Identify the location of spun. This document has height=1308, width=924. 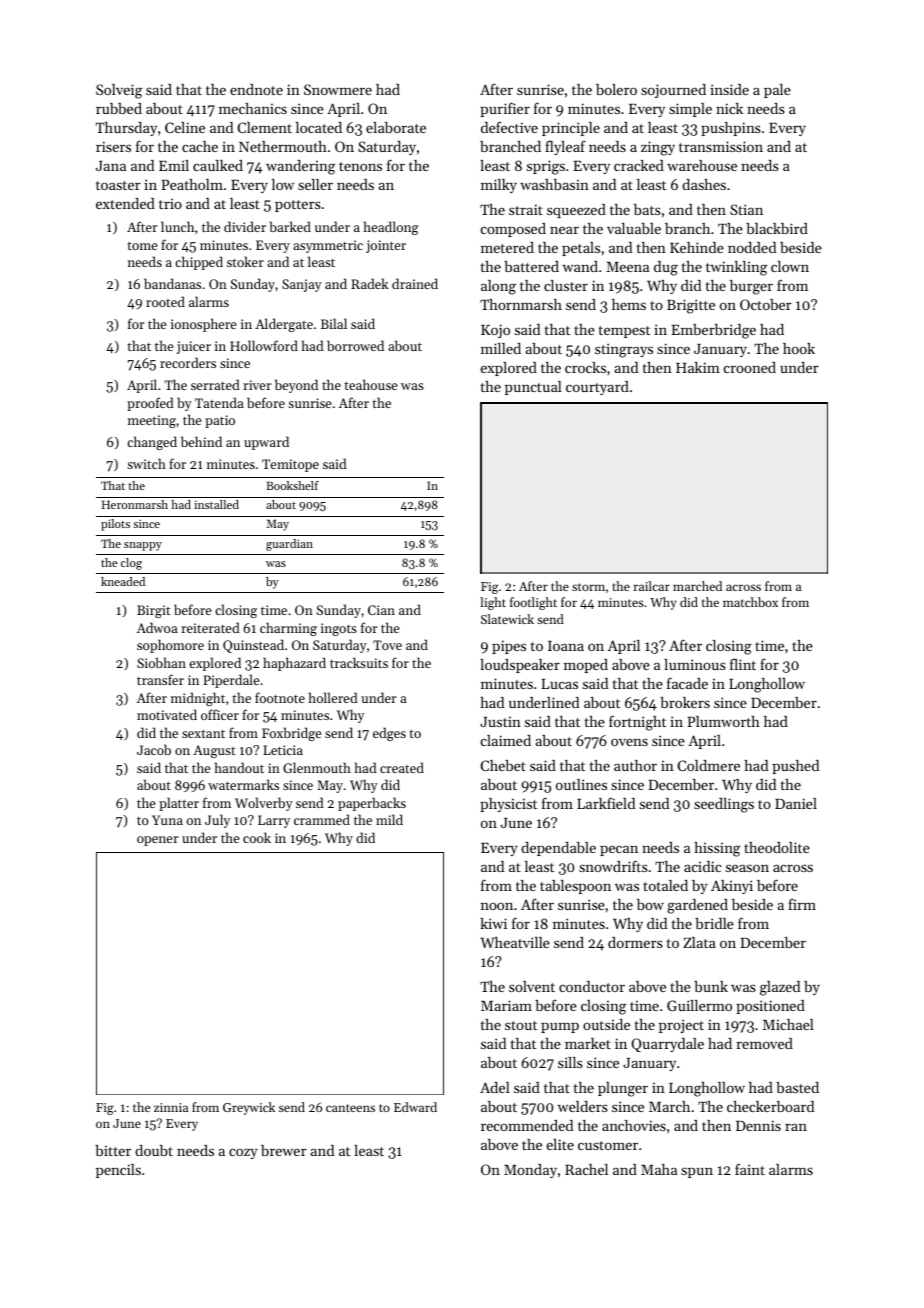
(697, 1172).
